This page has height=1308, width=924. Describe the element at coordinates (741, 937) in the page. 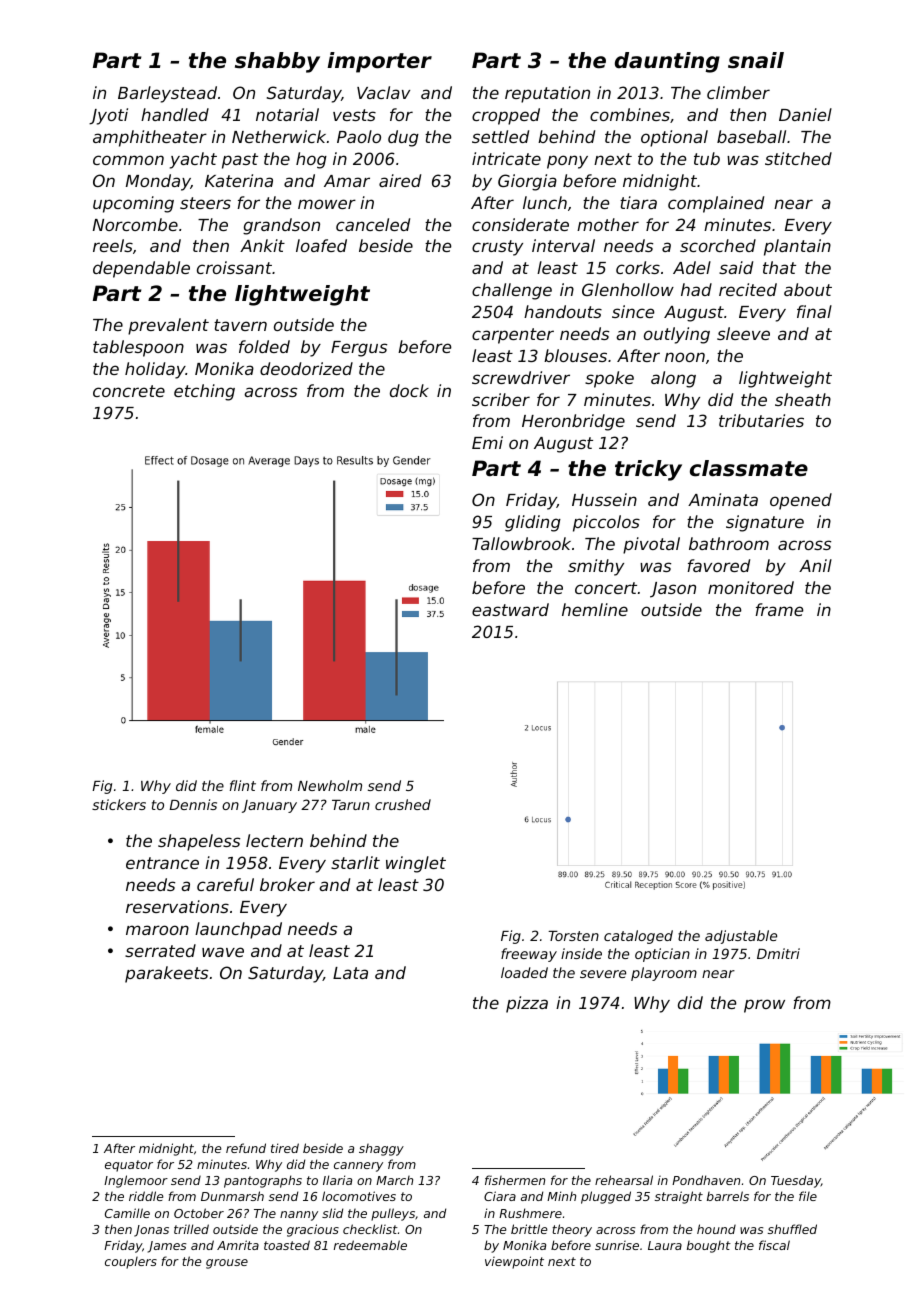

I see `adjustable` at that location.
